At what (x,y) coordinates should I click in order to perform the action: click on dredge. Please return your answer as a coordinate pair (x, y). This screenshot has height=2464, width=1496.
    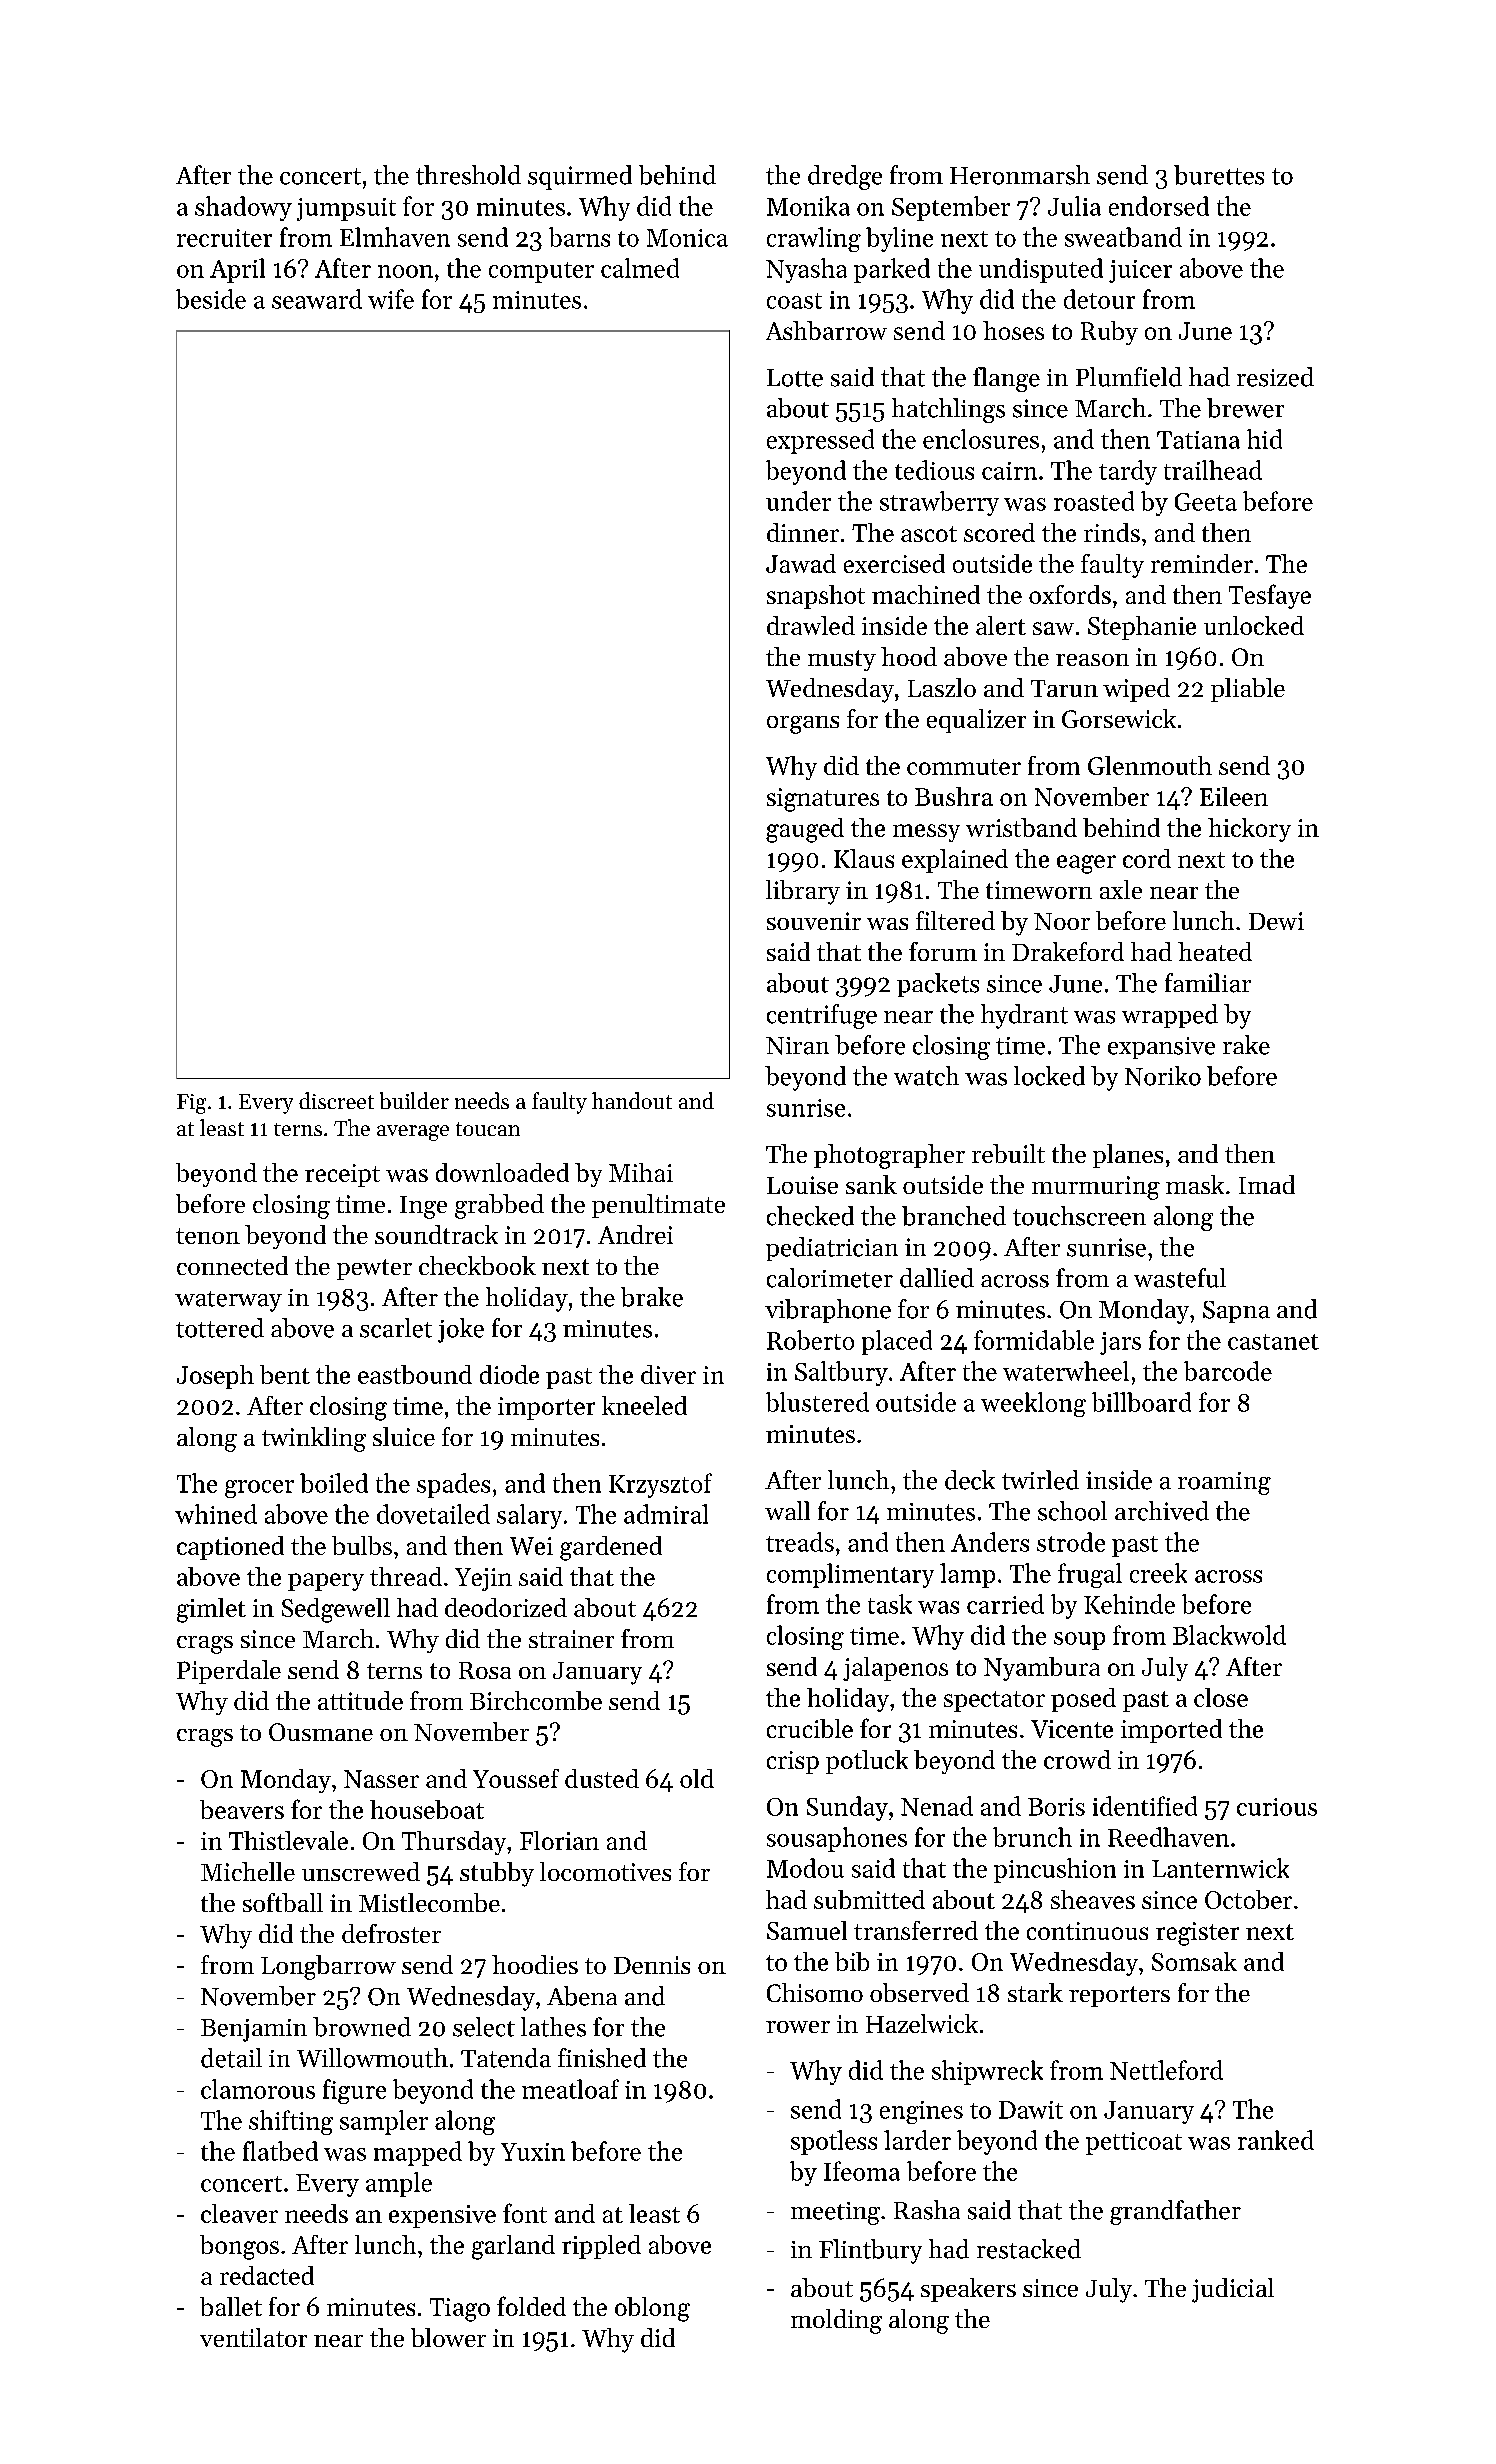
    Looking at the image, I should click on (845, 177).
